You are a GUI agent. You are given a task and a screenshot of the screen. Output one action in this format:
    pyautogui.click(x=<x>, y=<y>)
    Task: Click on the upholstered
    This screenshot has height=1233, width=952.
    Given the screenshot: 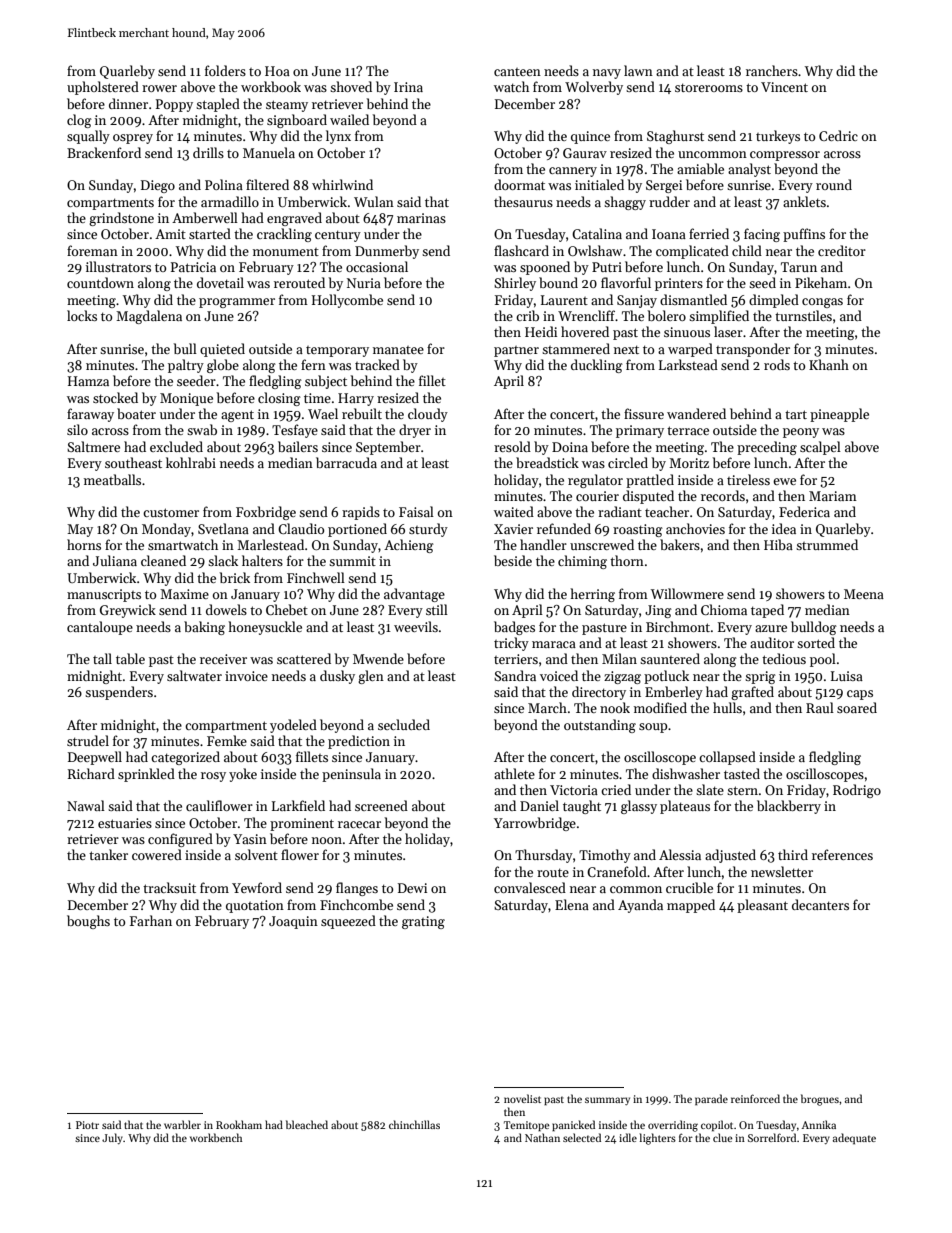 What is the action you would take?
    pyautogui.click(x=103, y=88)
